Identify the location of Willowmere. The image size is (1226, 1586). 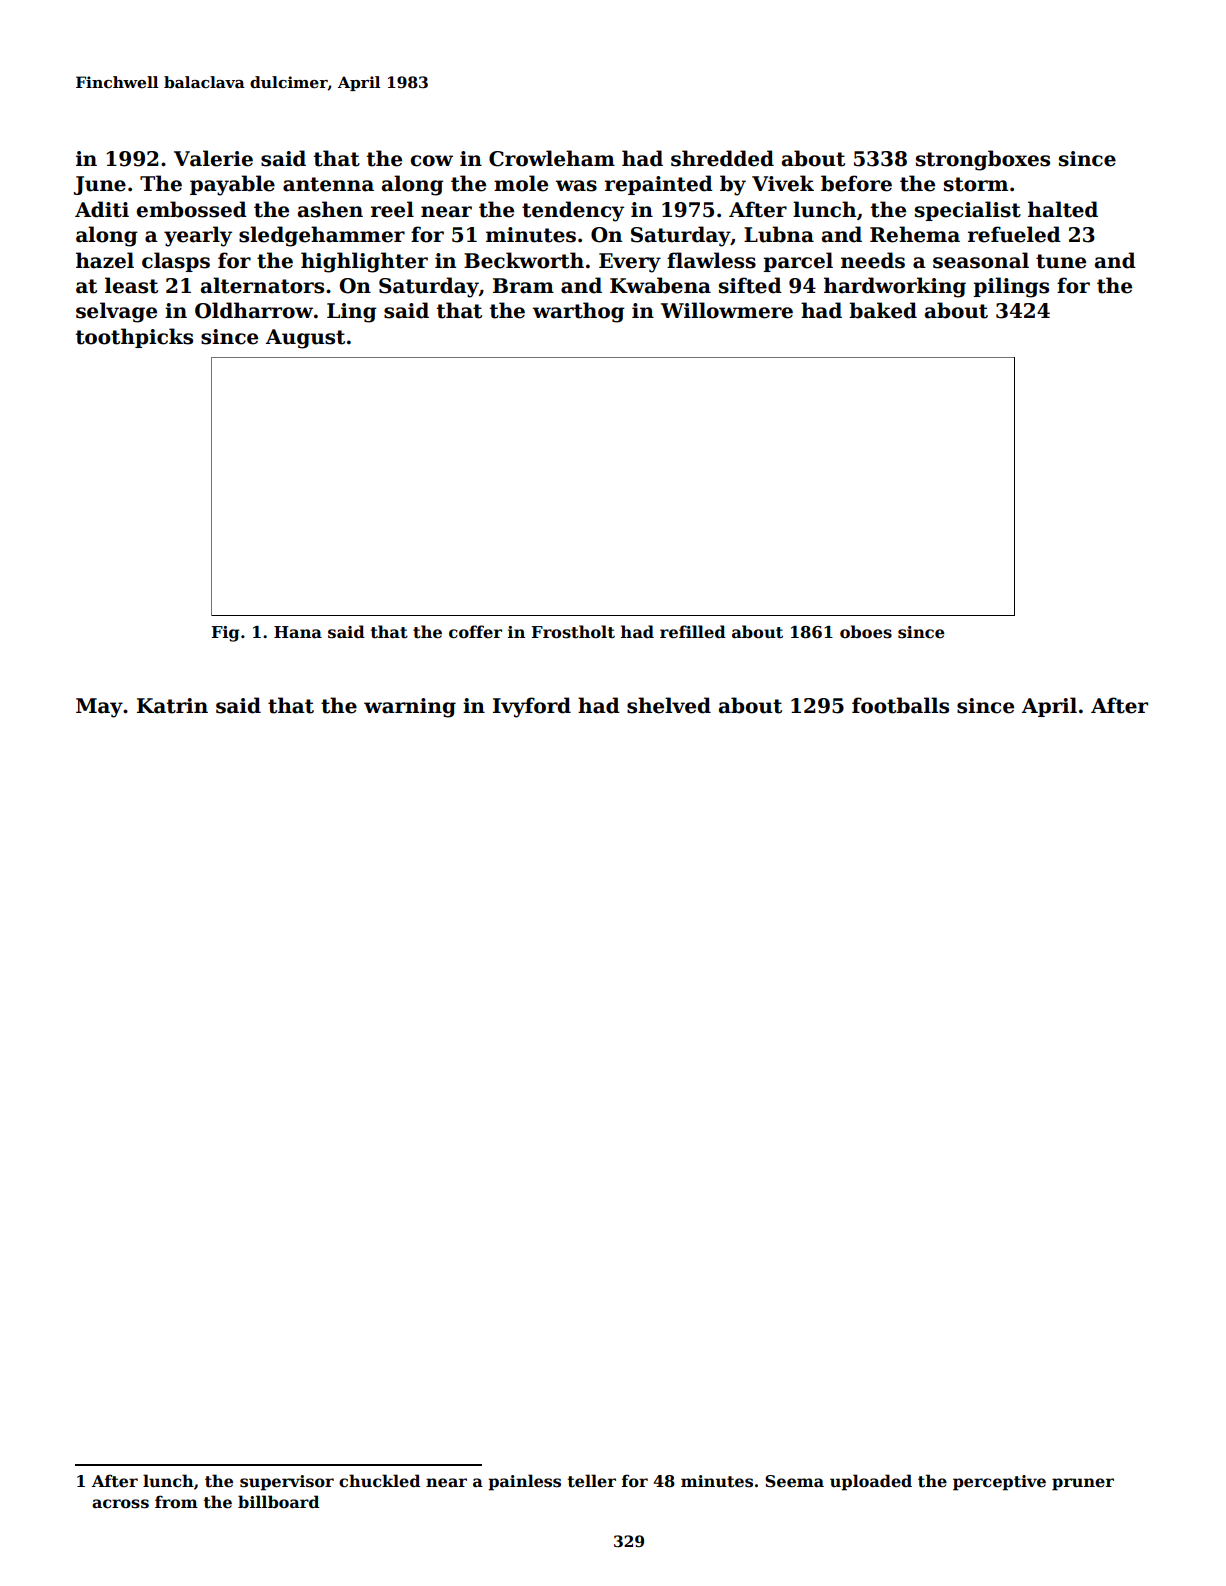
(727, 310).
